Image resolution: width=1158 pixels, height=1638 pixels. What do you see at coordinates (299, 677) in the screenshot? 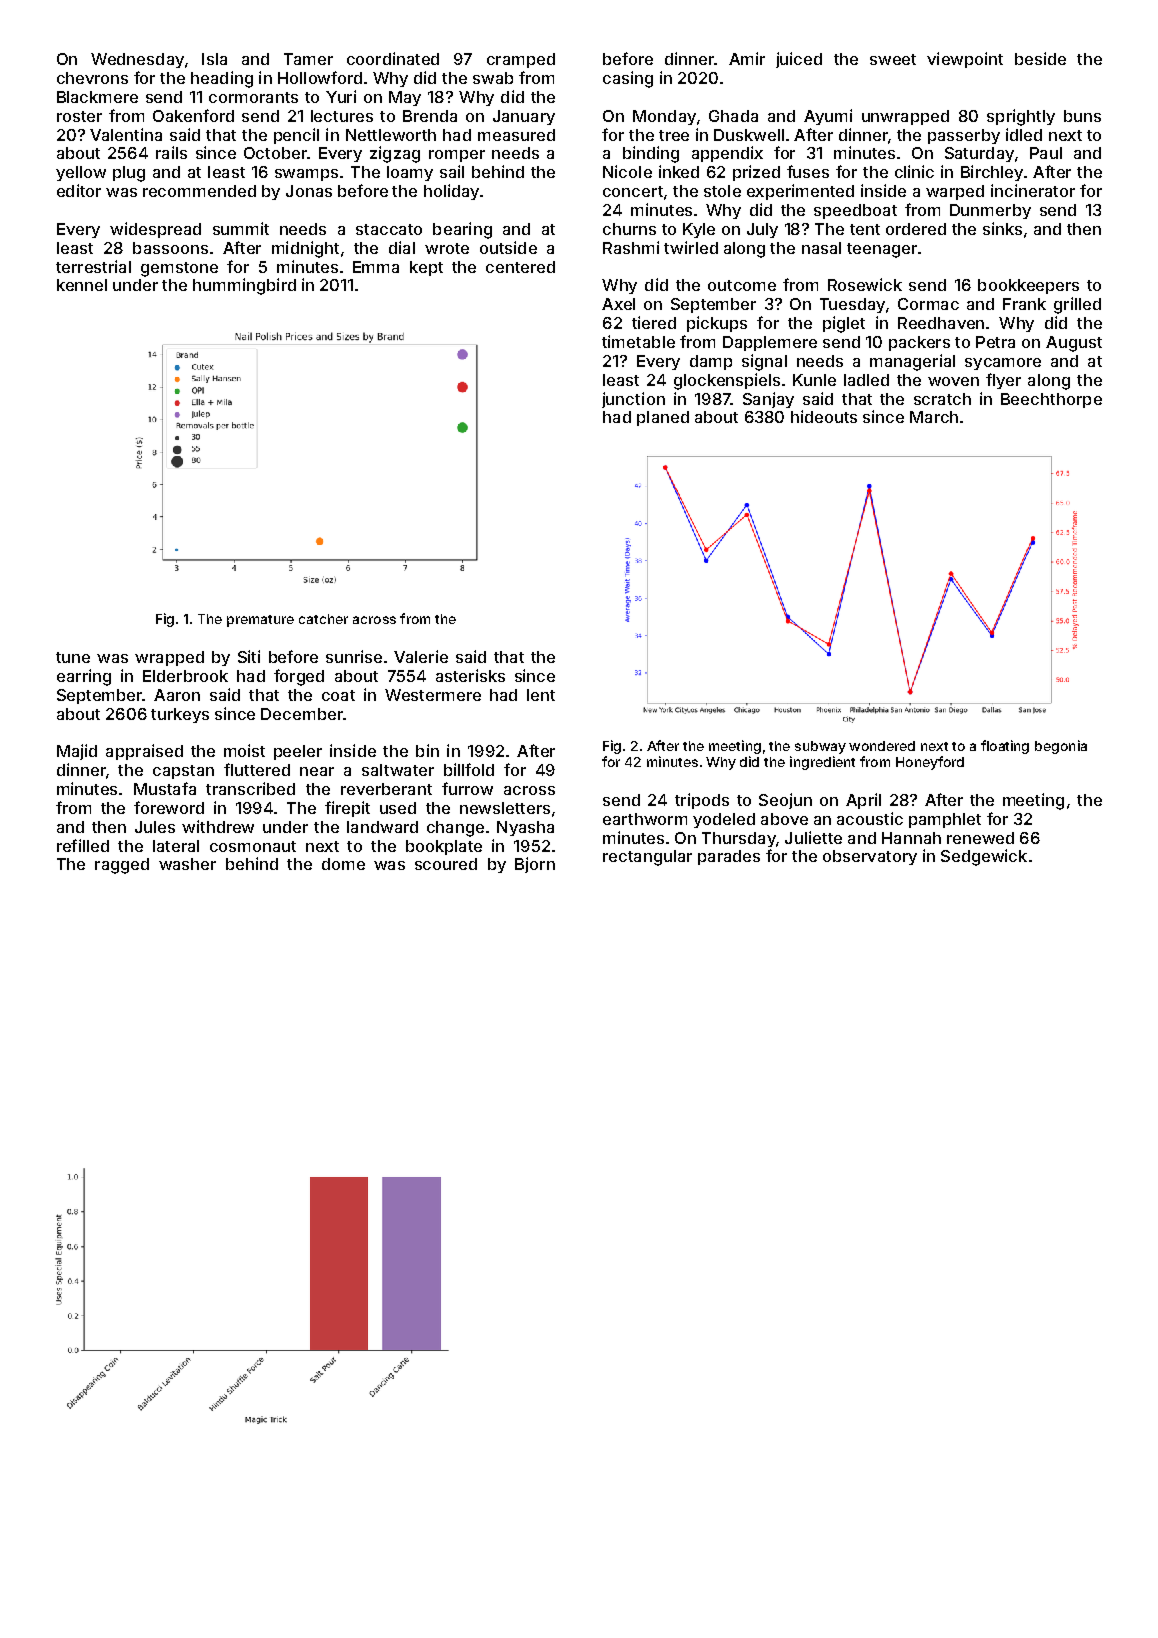
I see `forged` at bounding box center [299, 677].
